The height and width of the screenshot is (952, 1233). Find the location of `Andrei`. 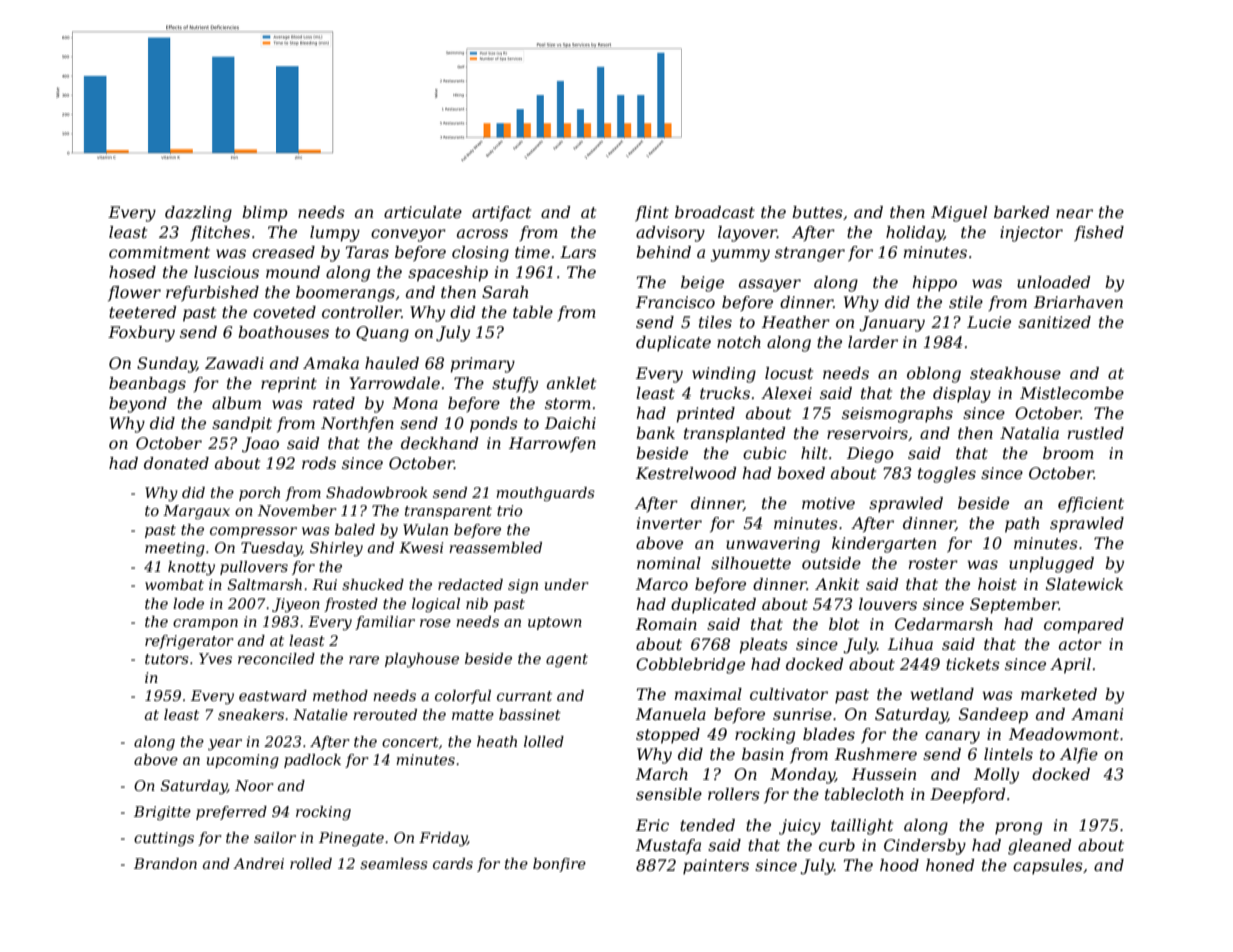

Andrei is located at coordinates (258, 863).
